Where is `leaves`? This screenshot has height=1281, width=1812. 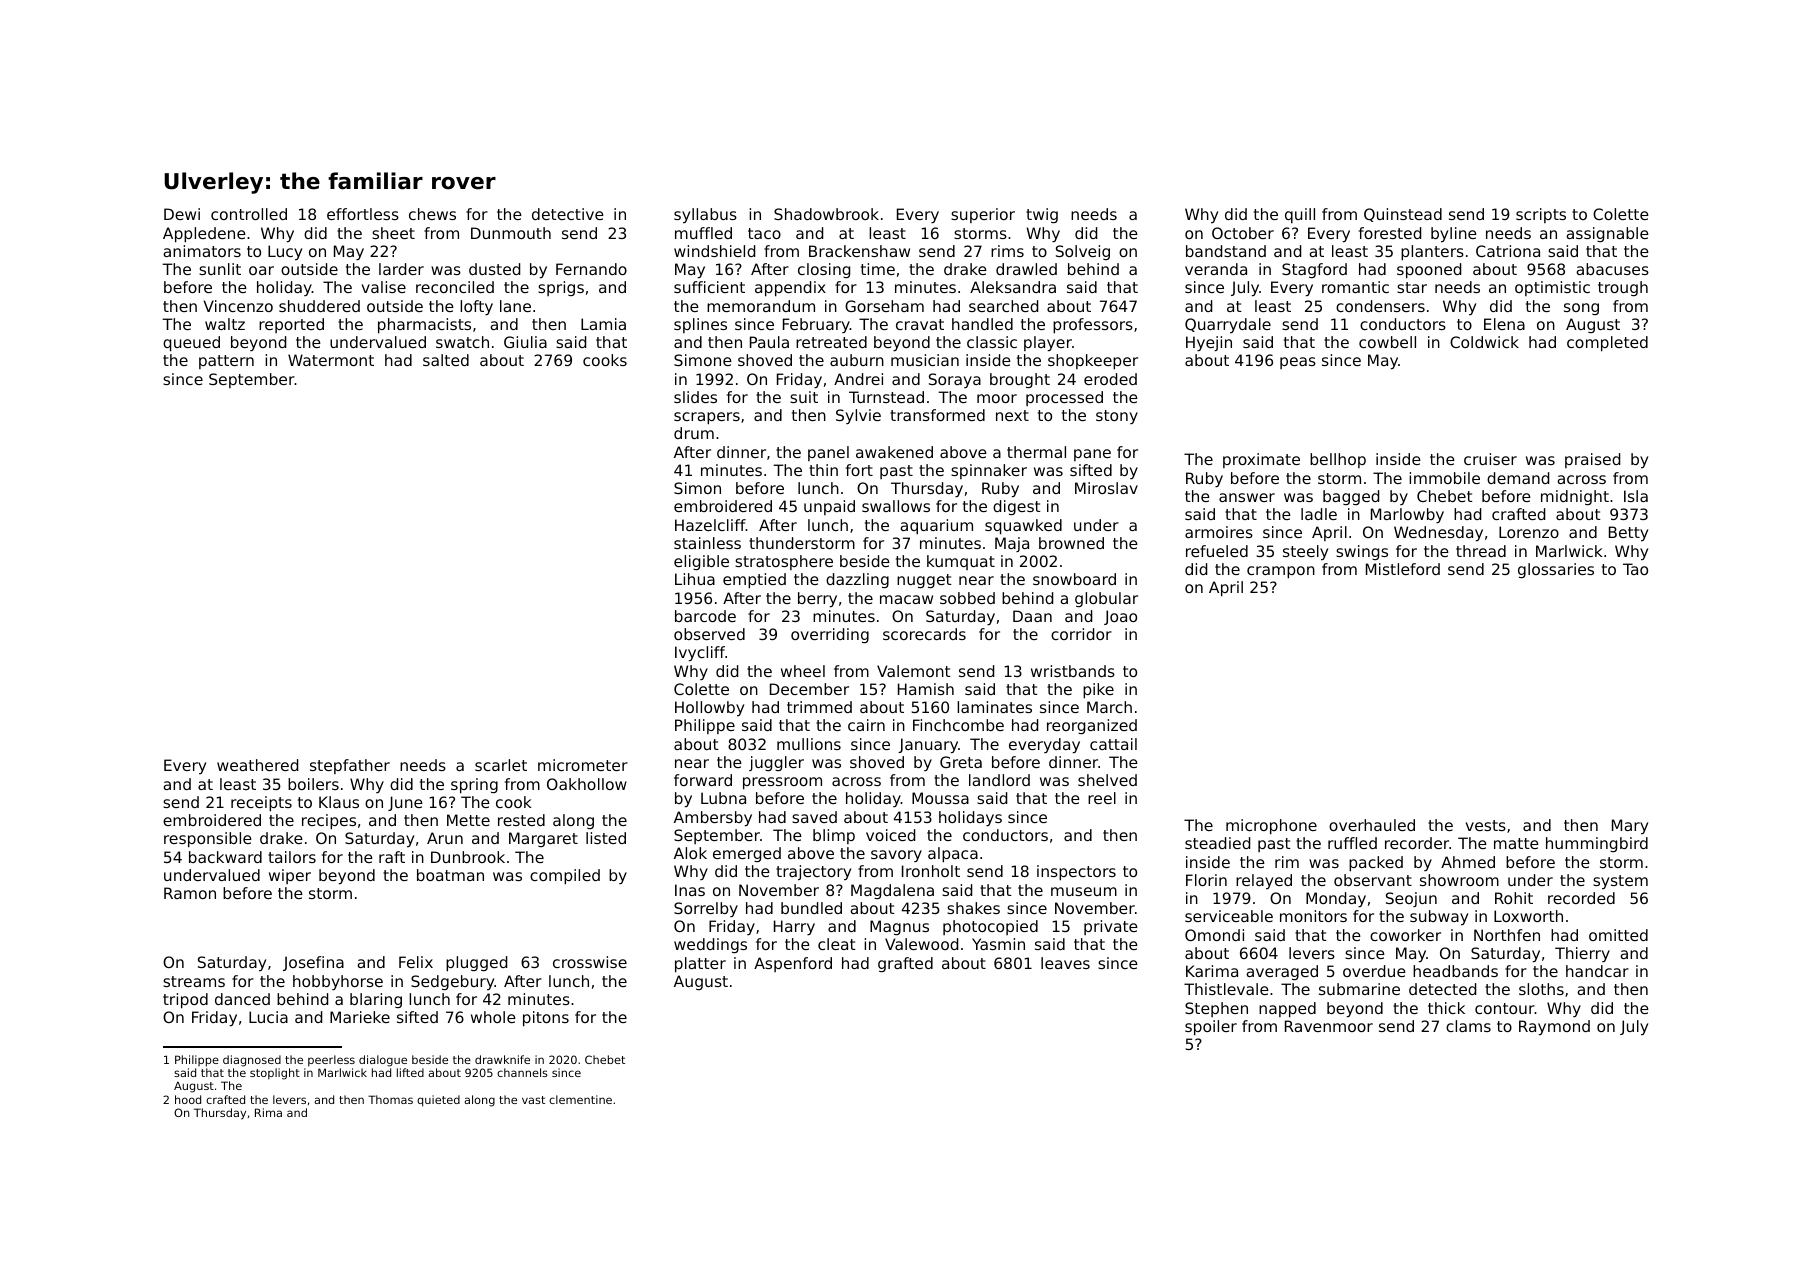
leaves is located at coordinates (1065, 963).
